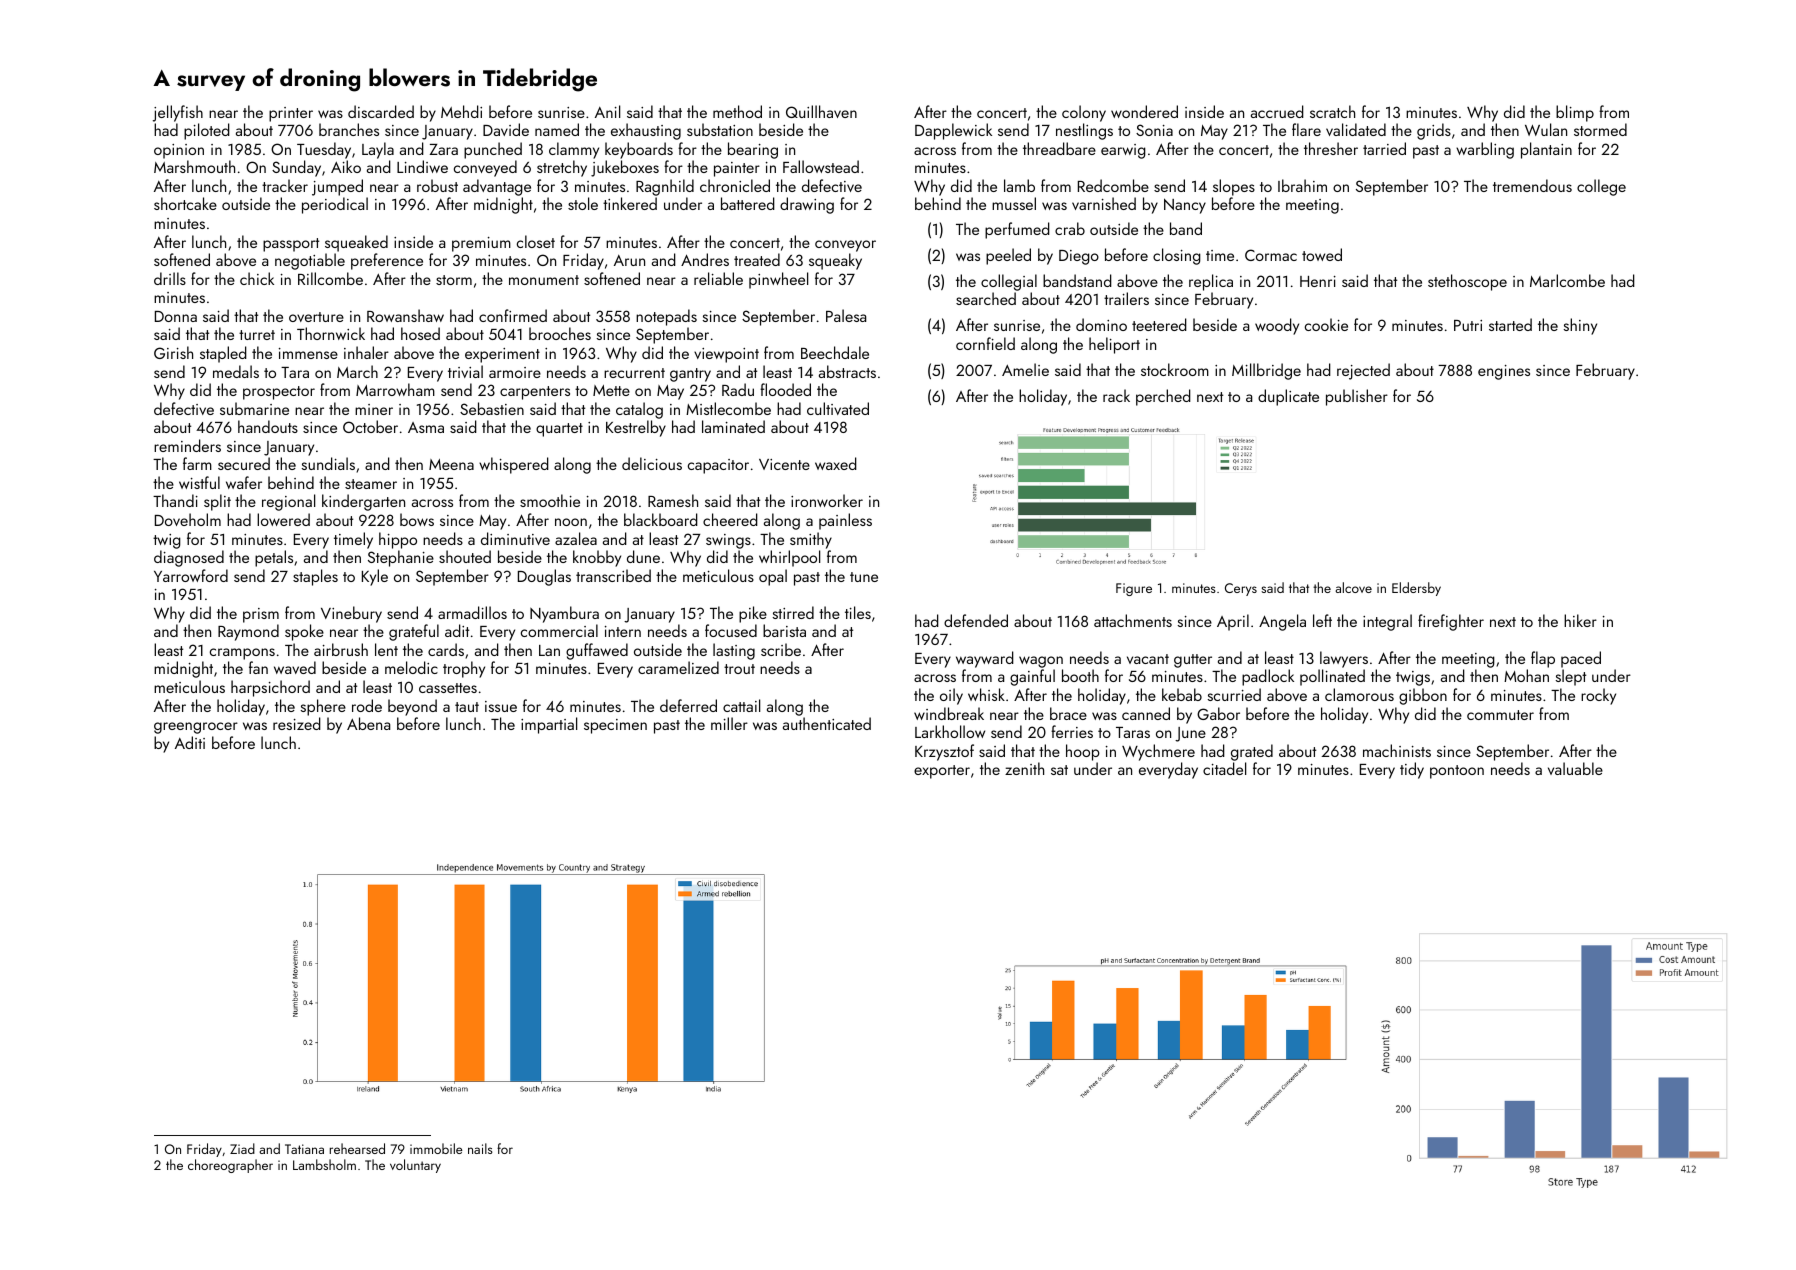 The image size is (1796, 1270). Describe the element at coordinates (223, 354) in the screenshot. I see `stapled` at that location.
